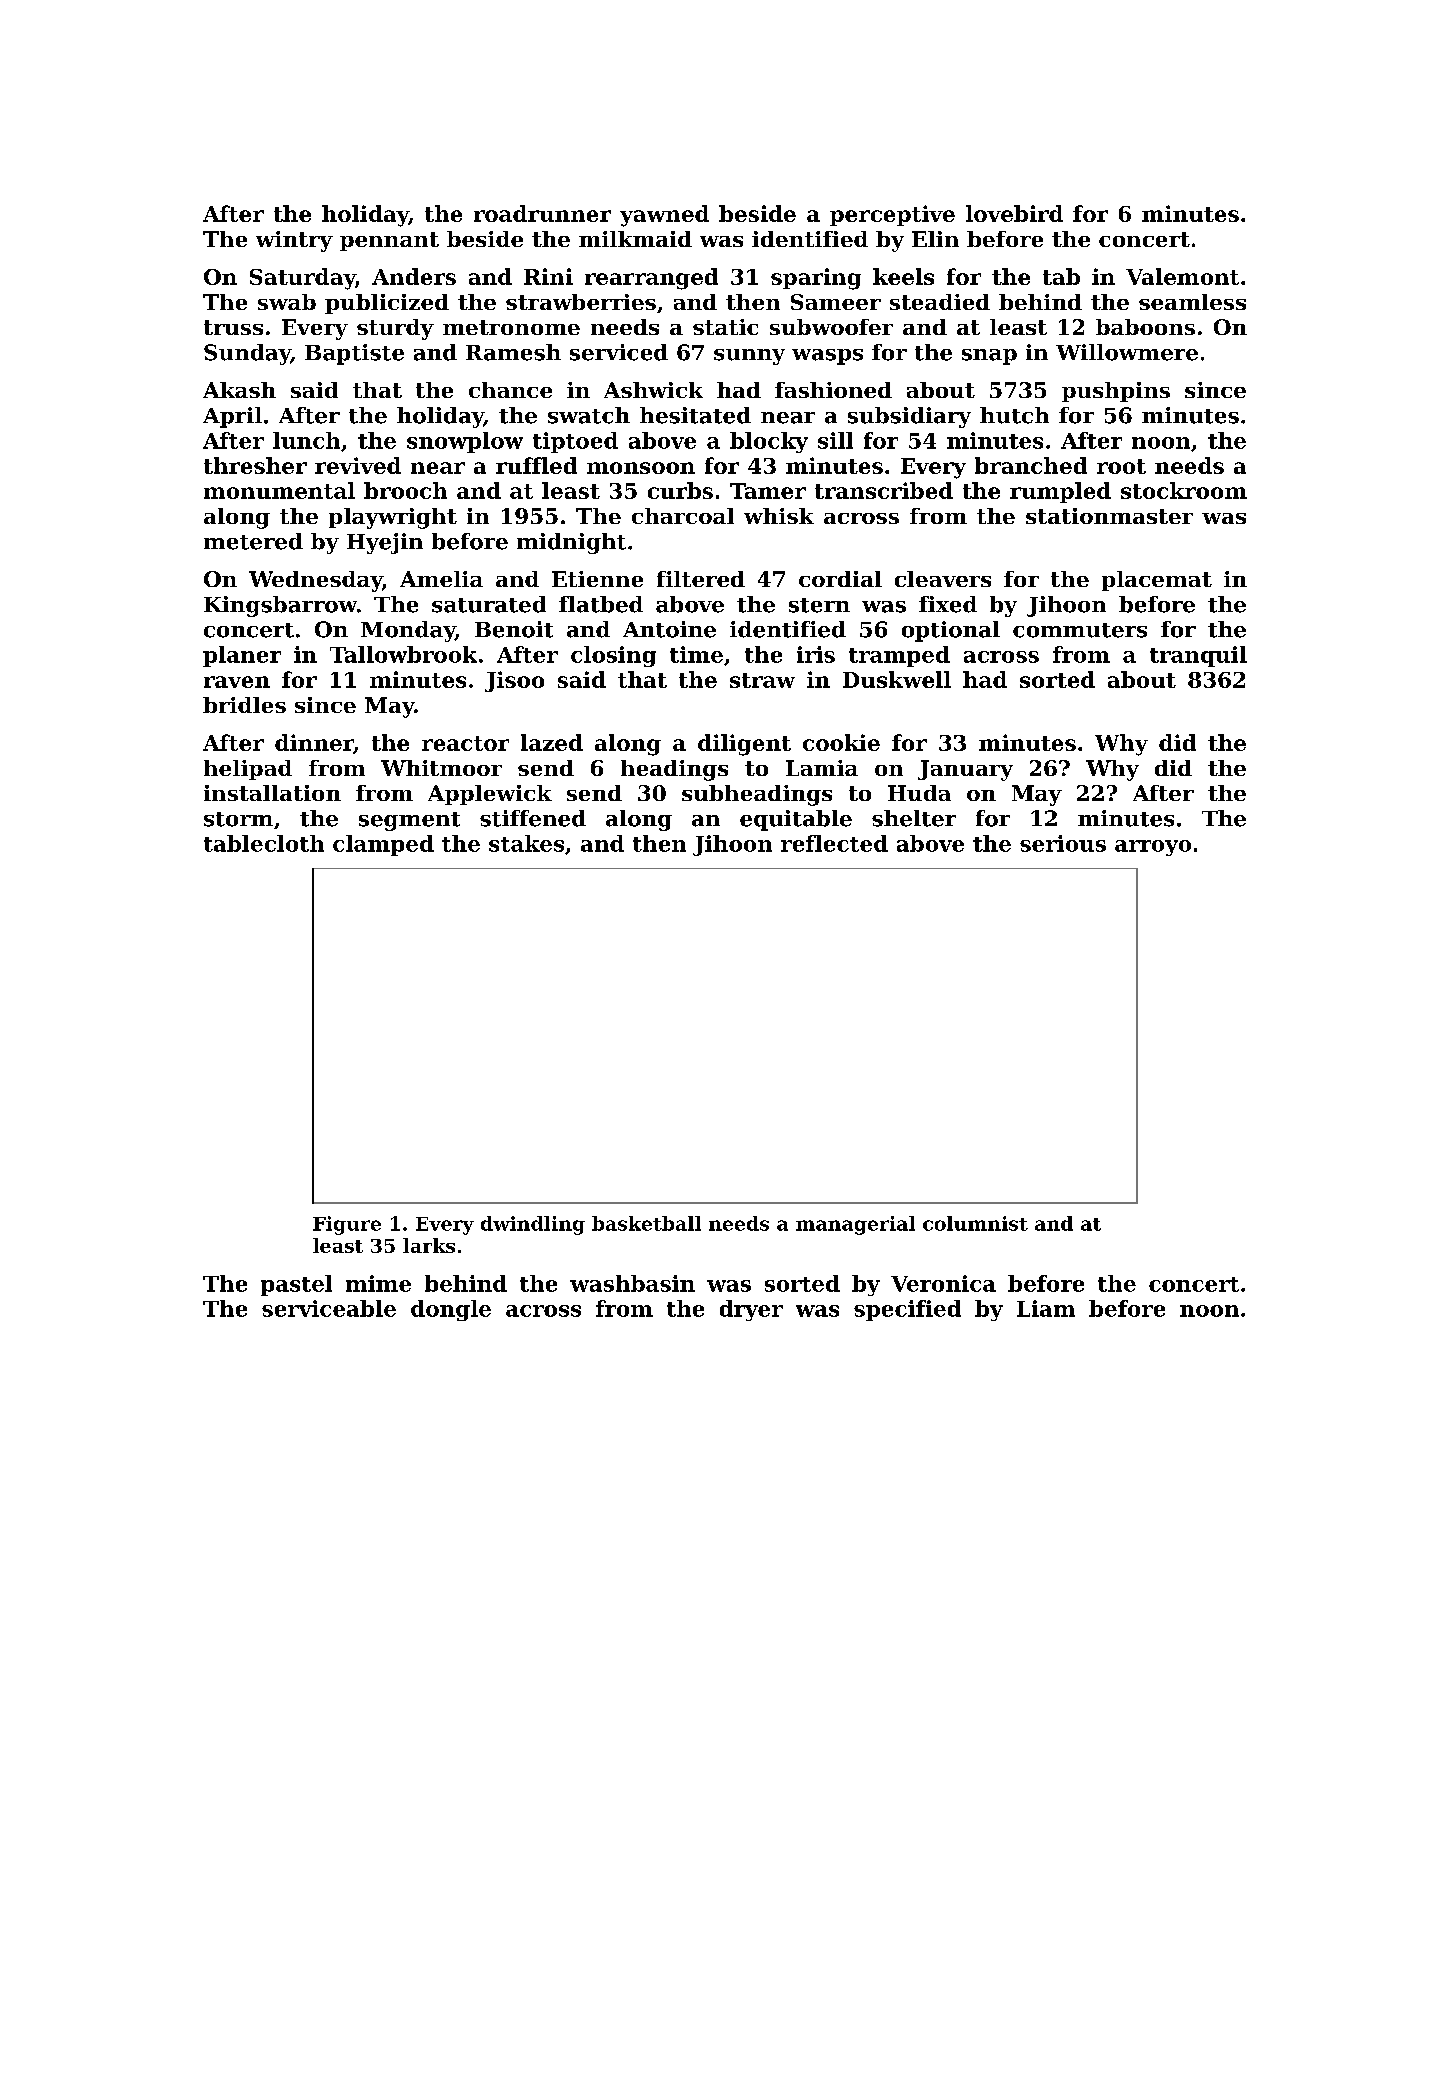  What do you see at coordinates (819, 605) in the image?
I see `stern` at bounding box center [819, 605].
